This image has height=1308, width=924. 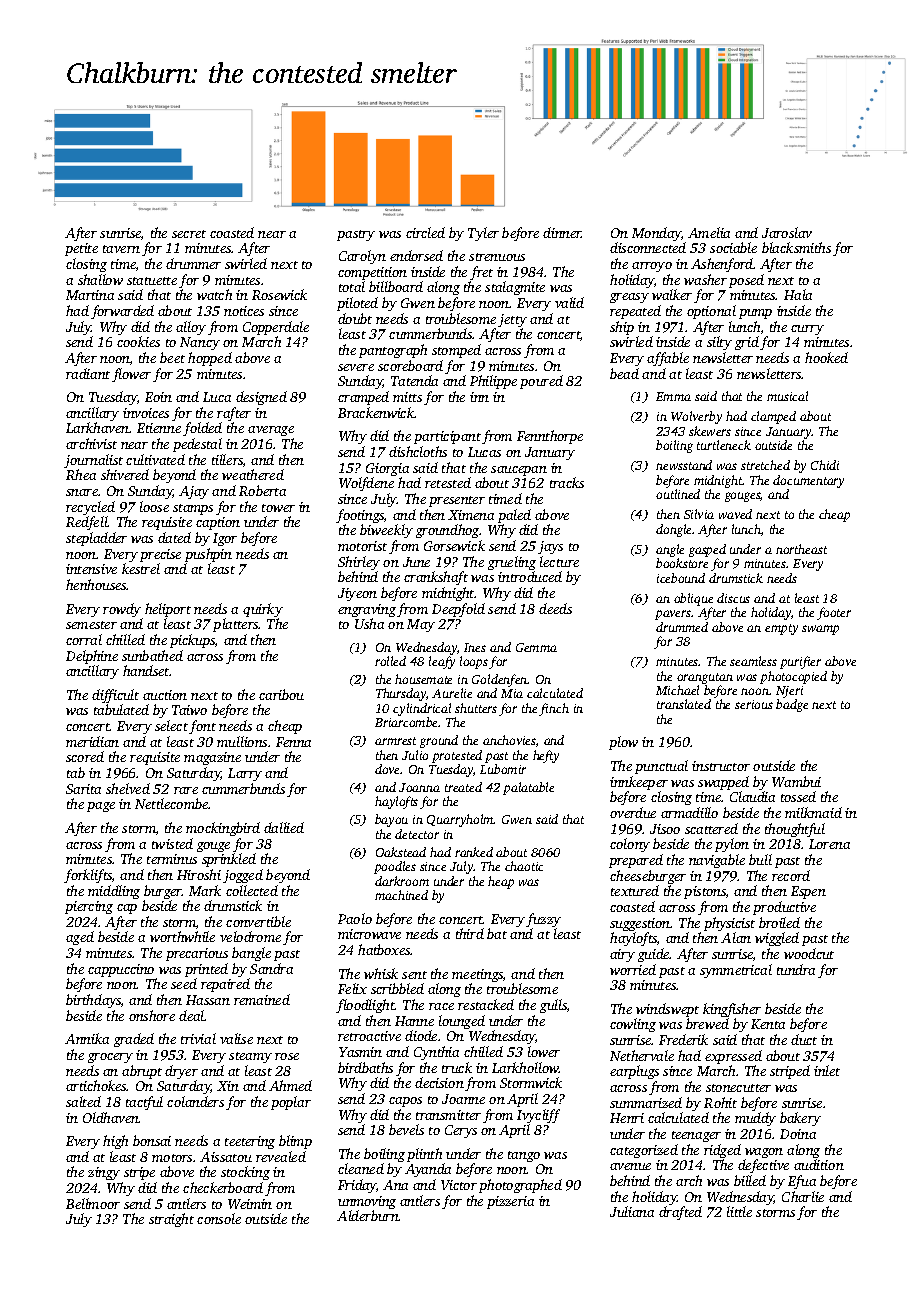 I want to click on magazine, so click(x=212, y=758).
